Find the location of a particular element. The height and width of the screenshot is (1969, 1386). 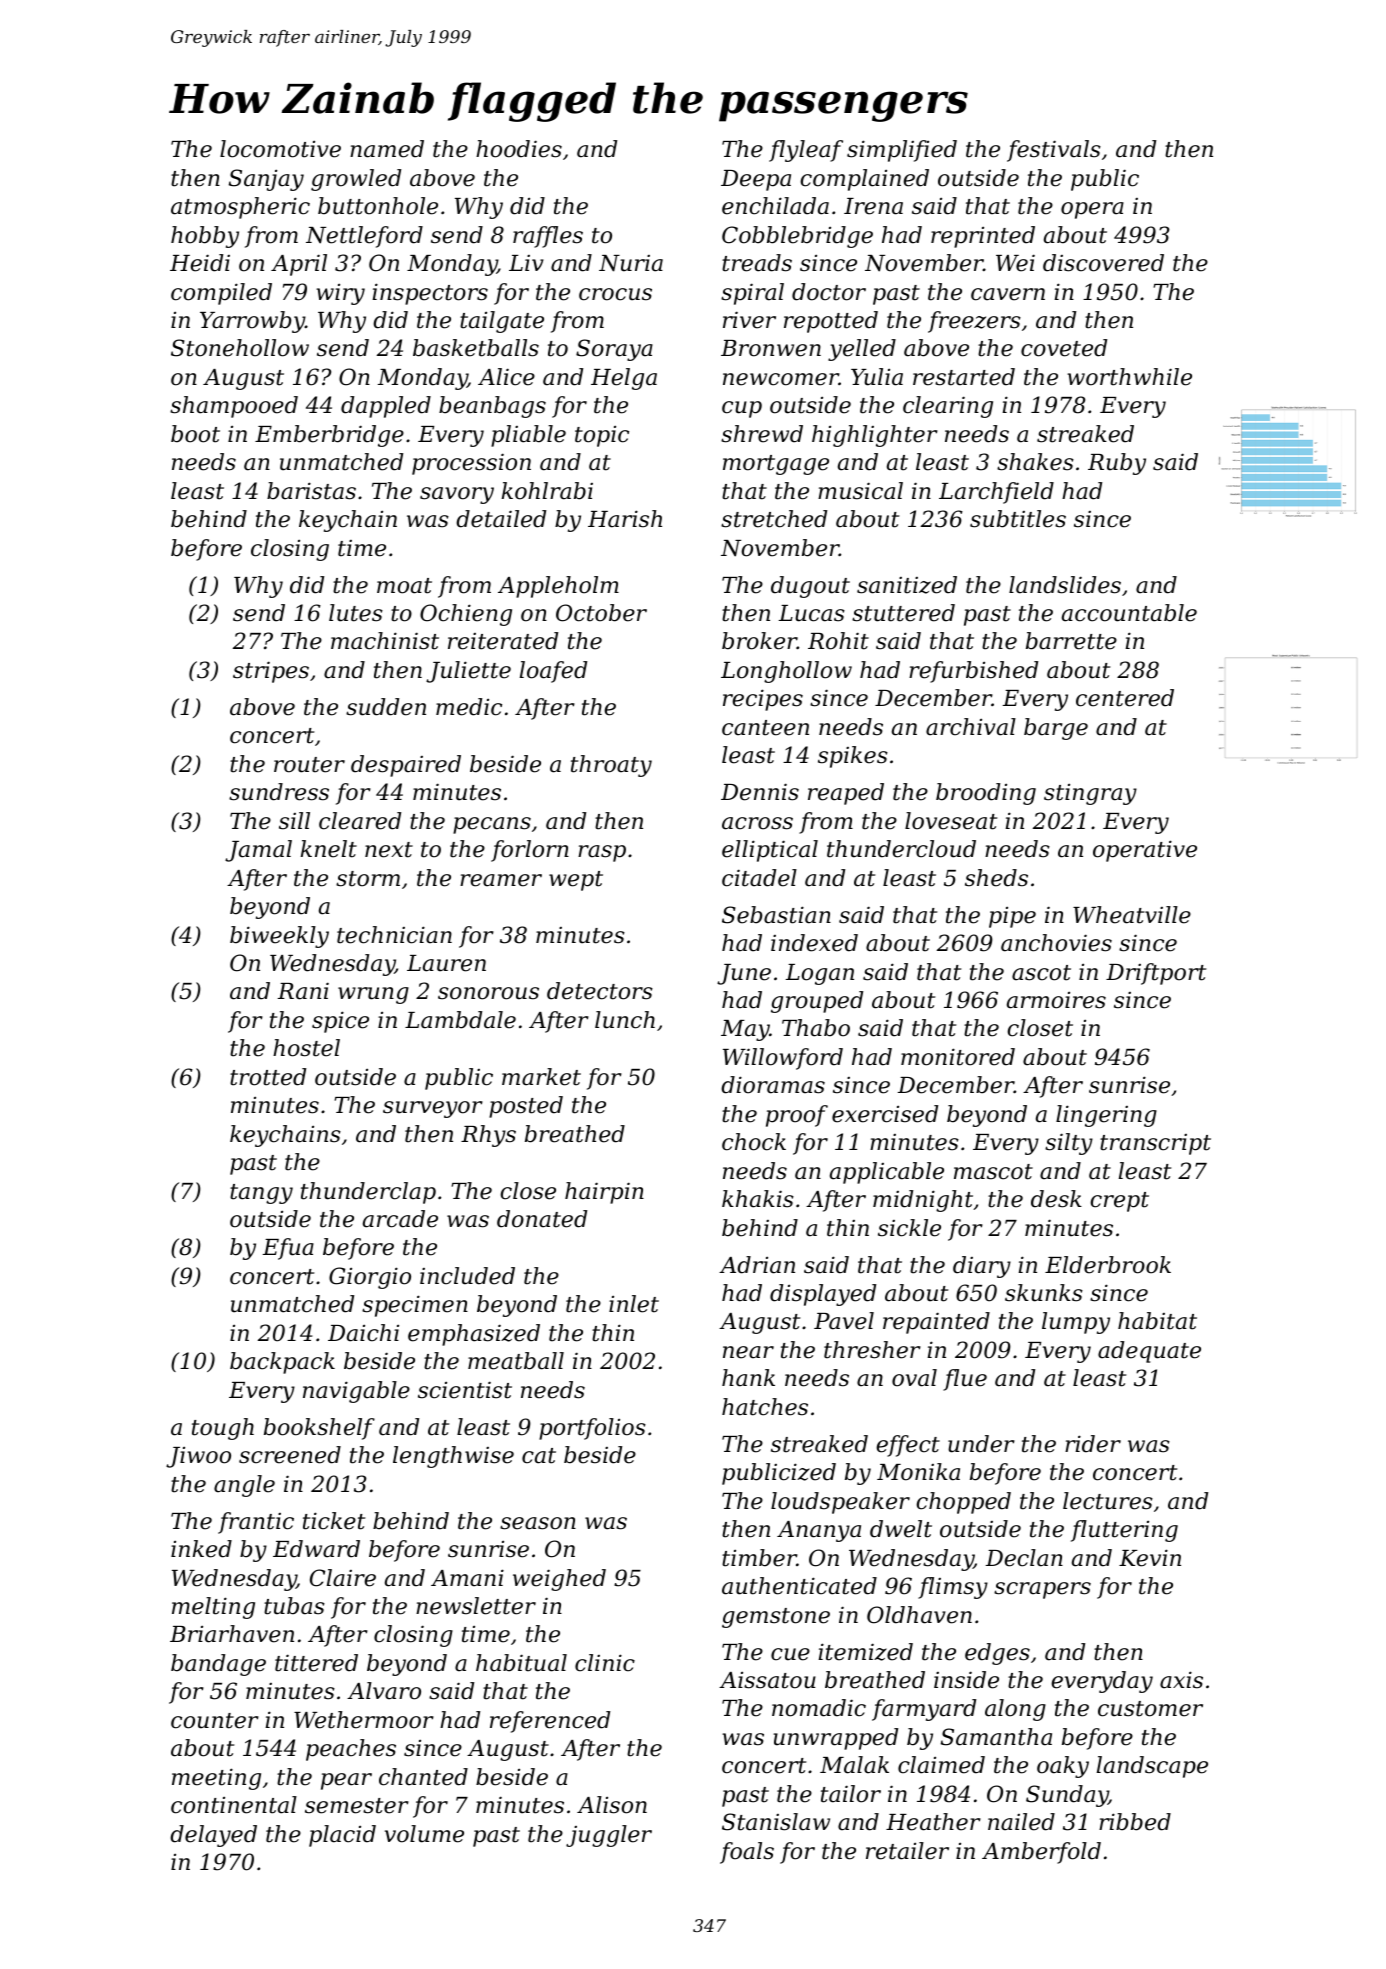

cavern is located at coordinates (1008, 294).
